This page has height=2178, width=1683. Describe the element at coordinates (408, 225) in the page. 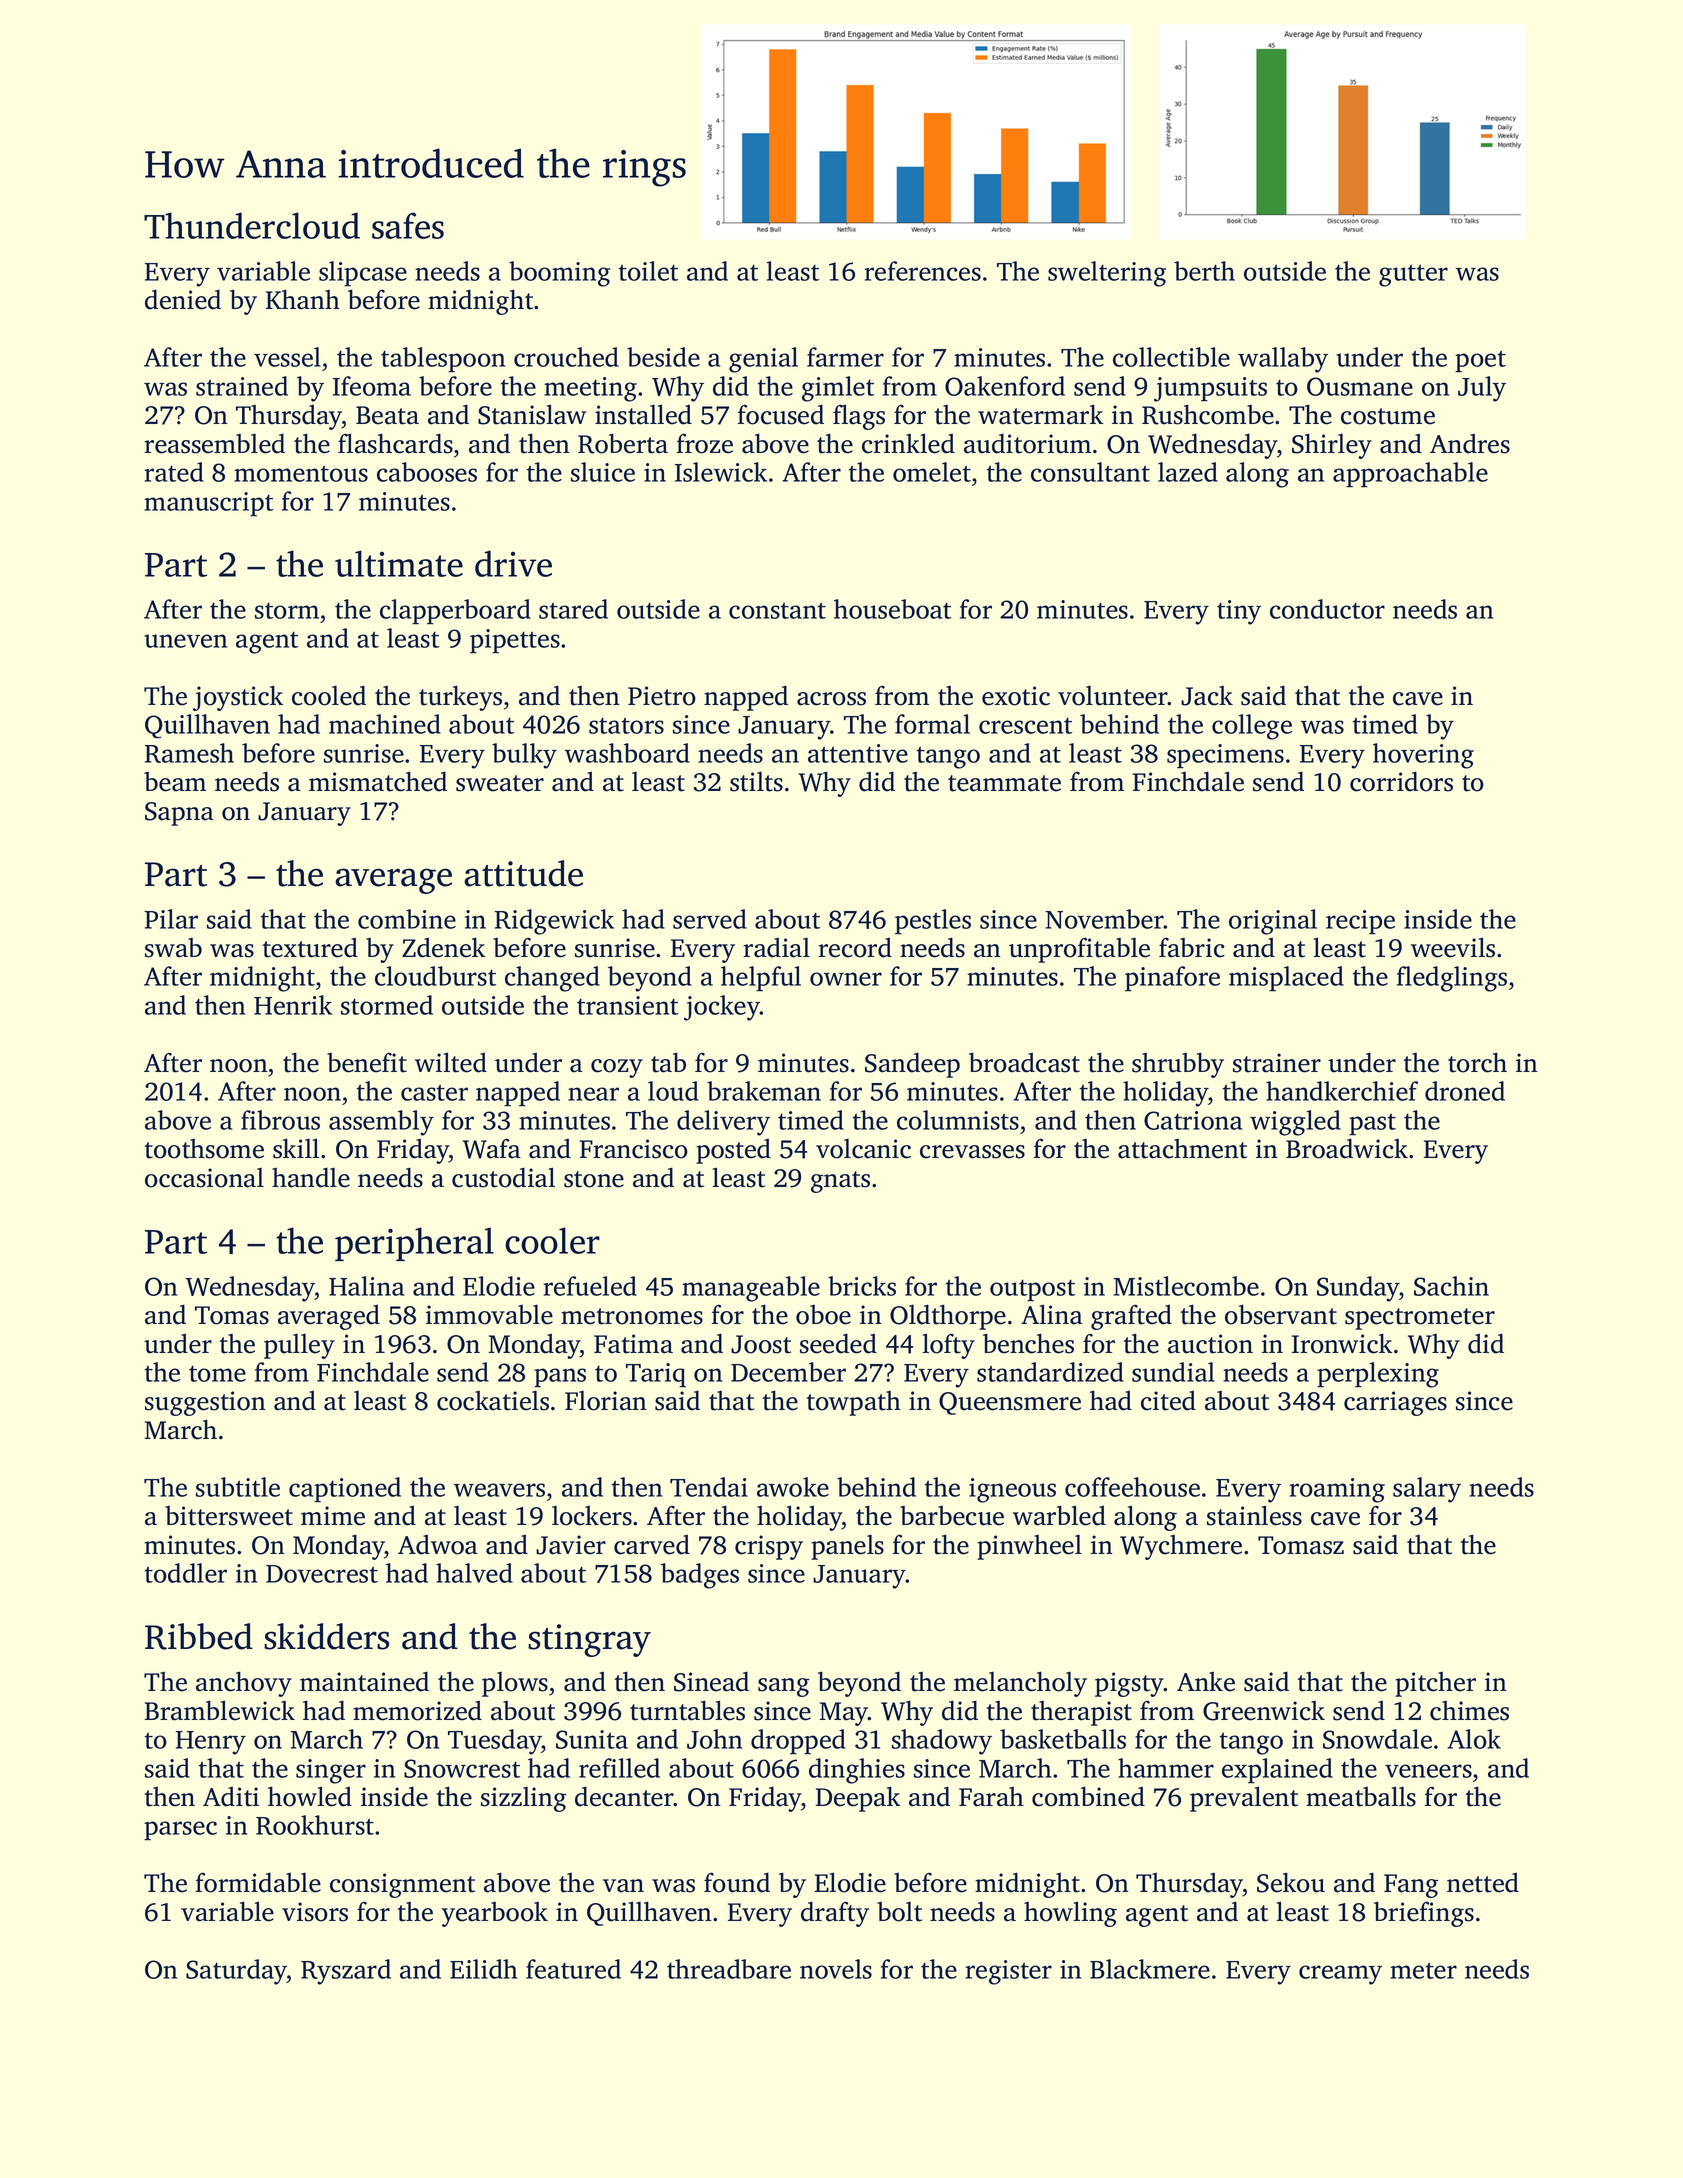

I see `safes` at that location.
